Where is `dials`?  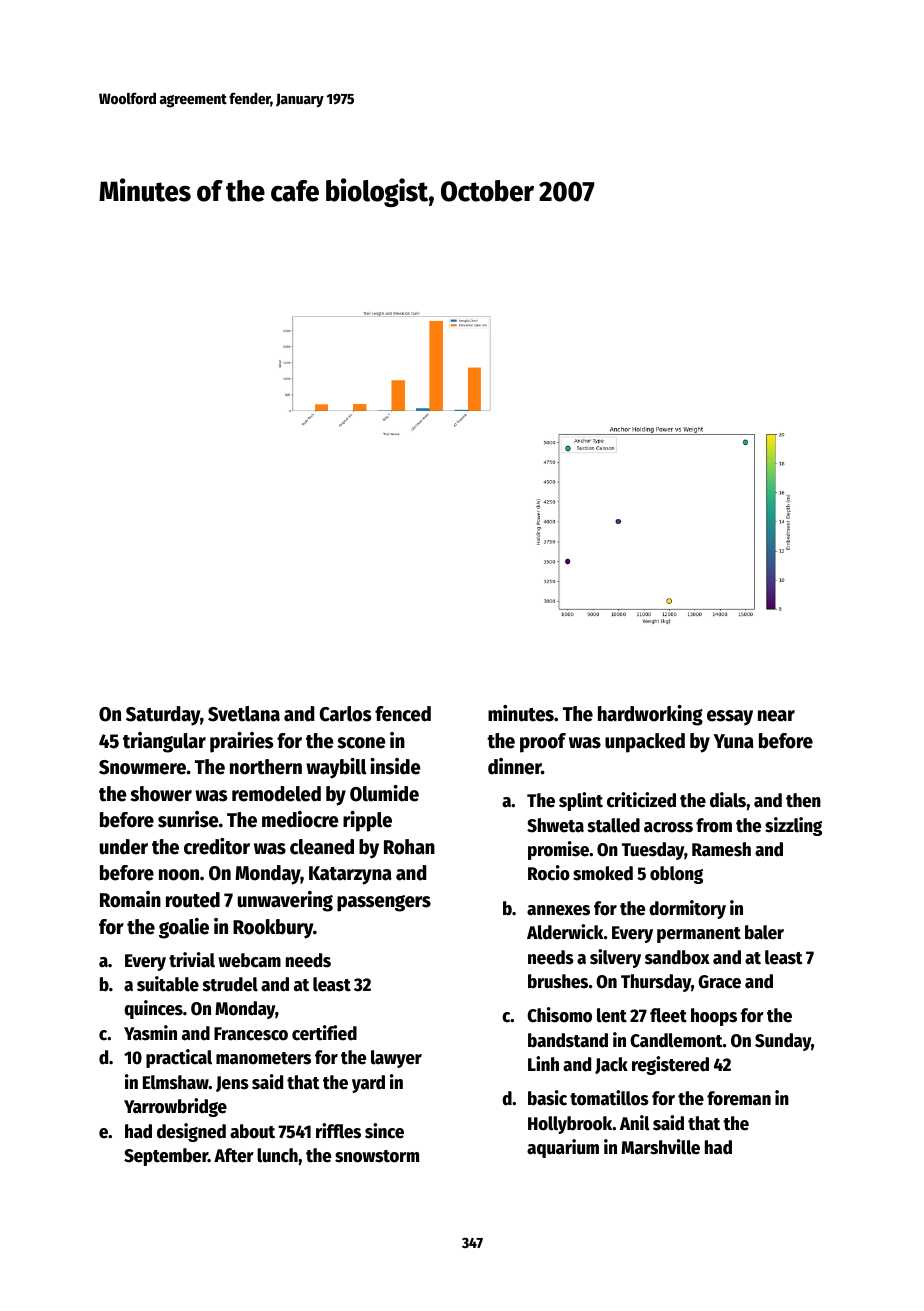
dials is located at coordinates (728, 800).
